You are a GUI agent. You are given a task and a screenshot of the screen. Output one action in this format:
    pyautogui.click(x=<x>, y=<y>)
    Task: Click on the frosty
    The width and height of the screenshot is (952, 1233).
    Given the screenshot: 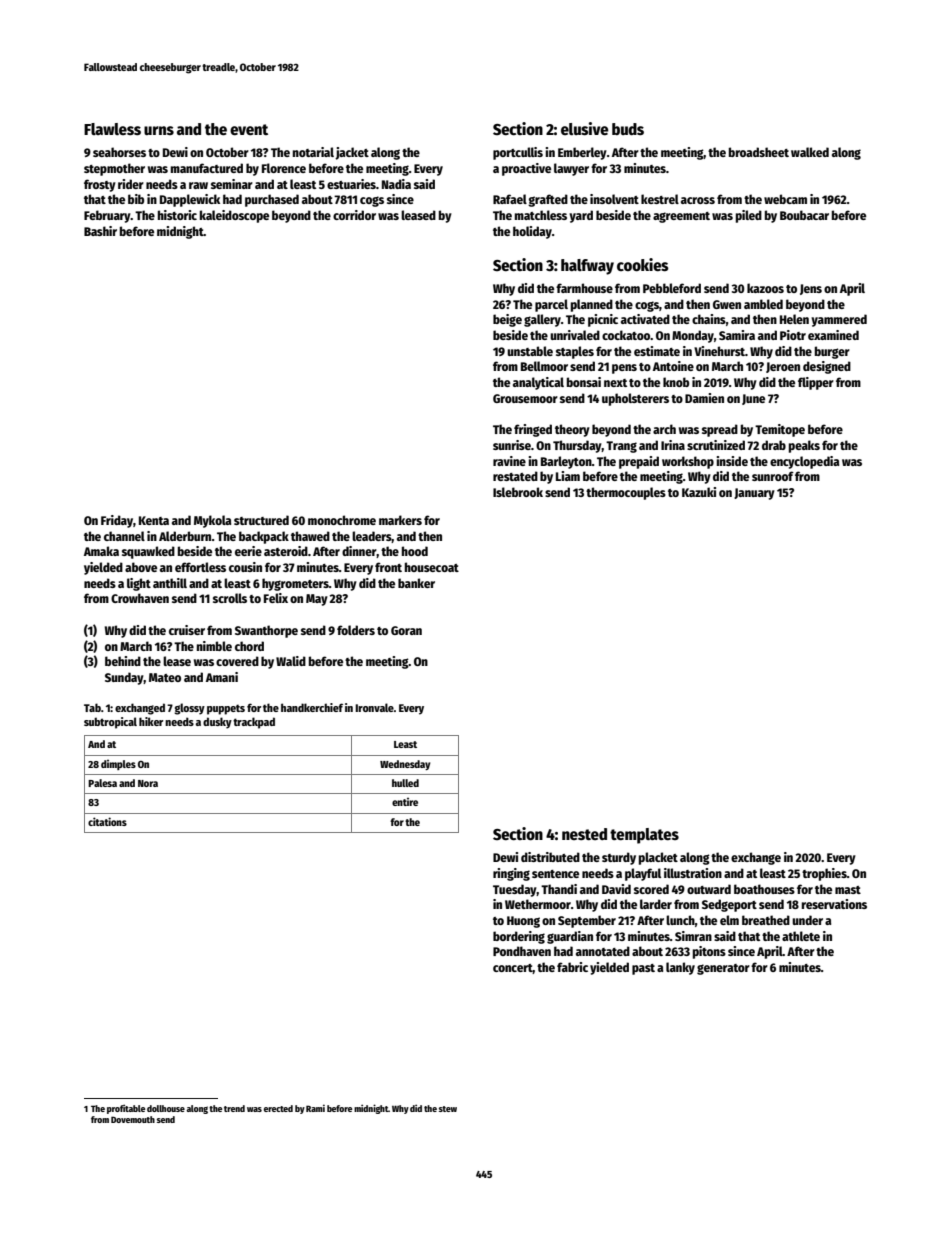 What is the action you would take?
    pyautogui.click(x=100, y=185)
